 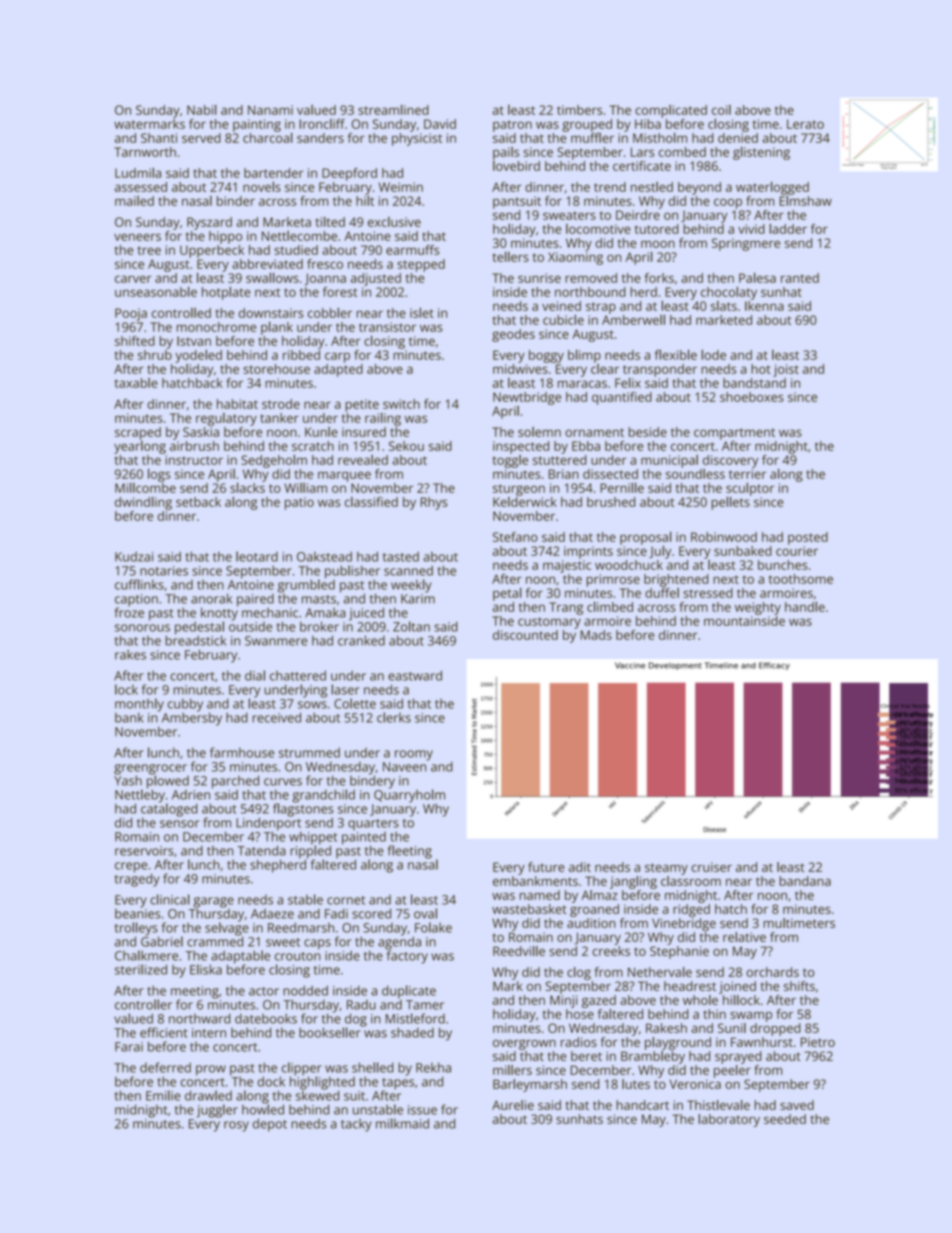 What do you see at coordinates (805, 606) in the page?
I see `handle` at bounding box center [805, 606].
